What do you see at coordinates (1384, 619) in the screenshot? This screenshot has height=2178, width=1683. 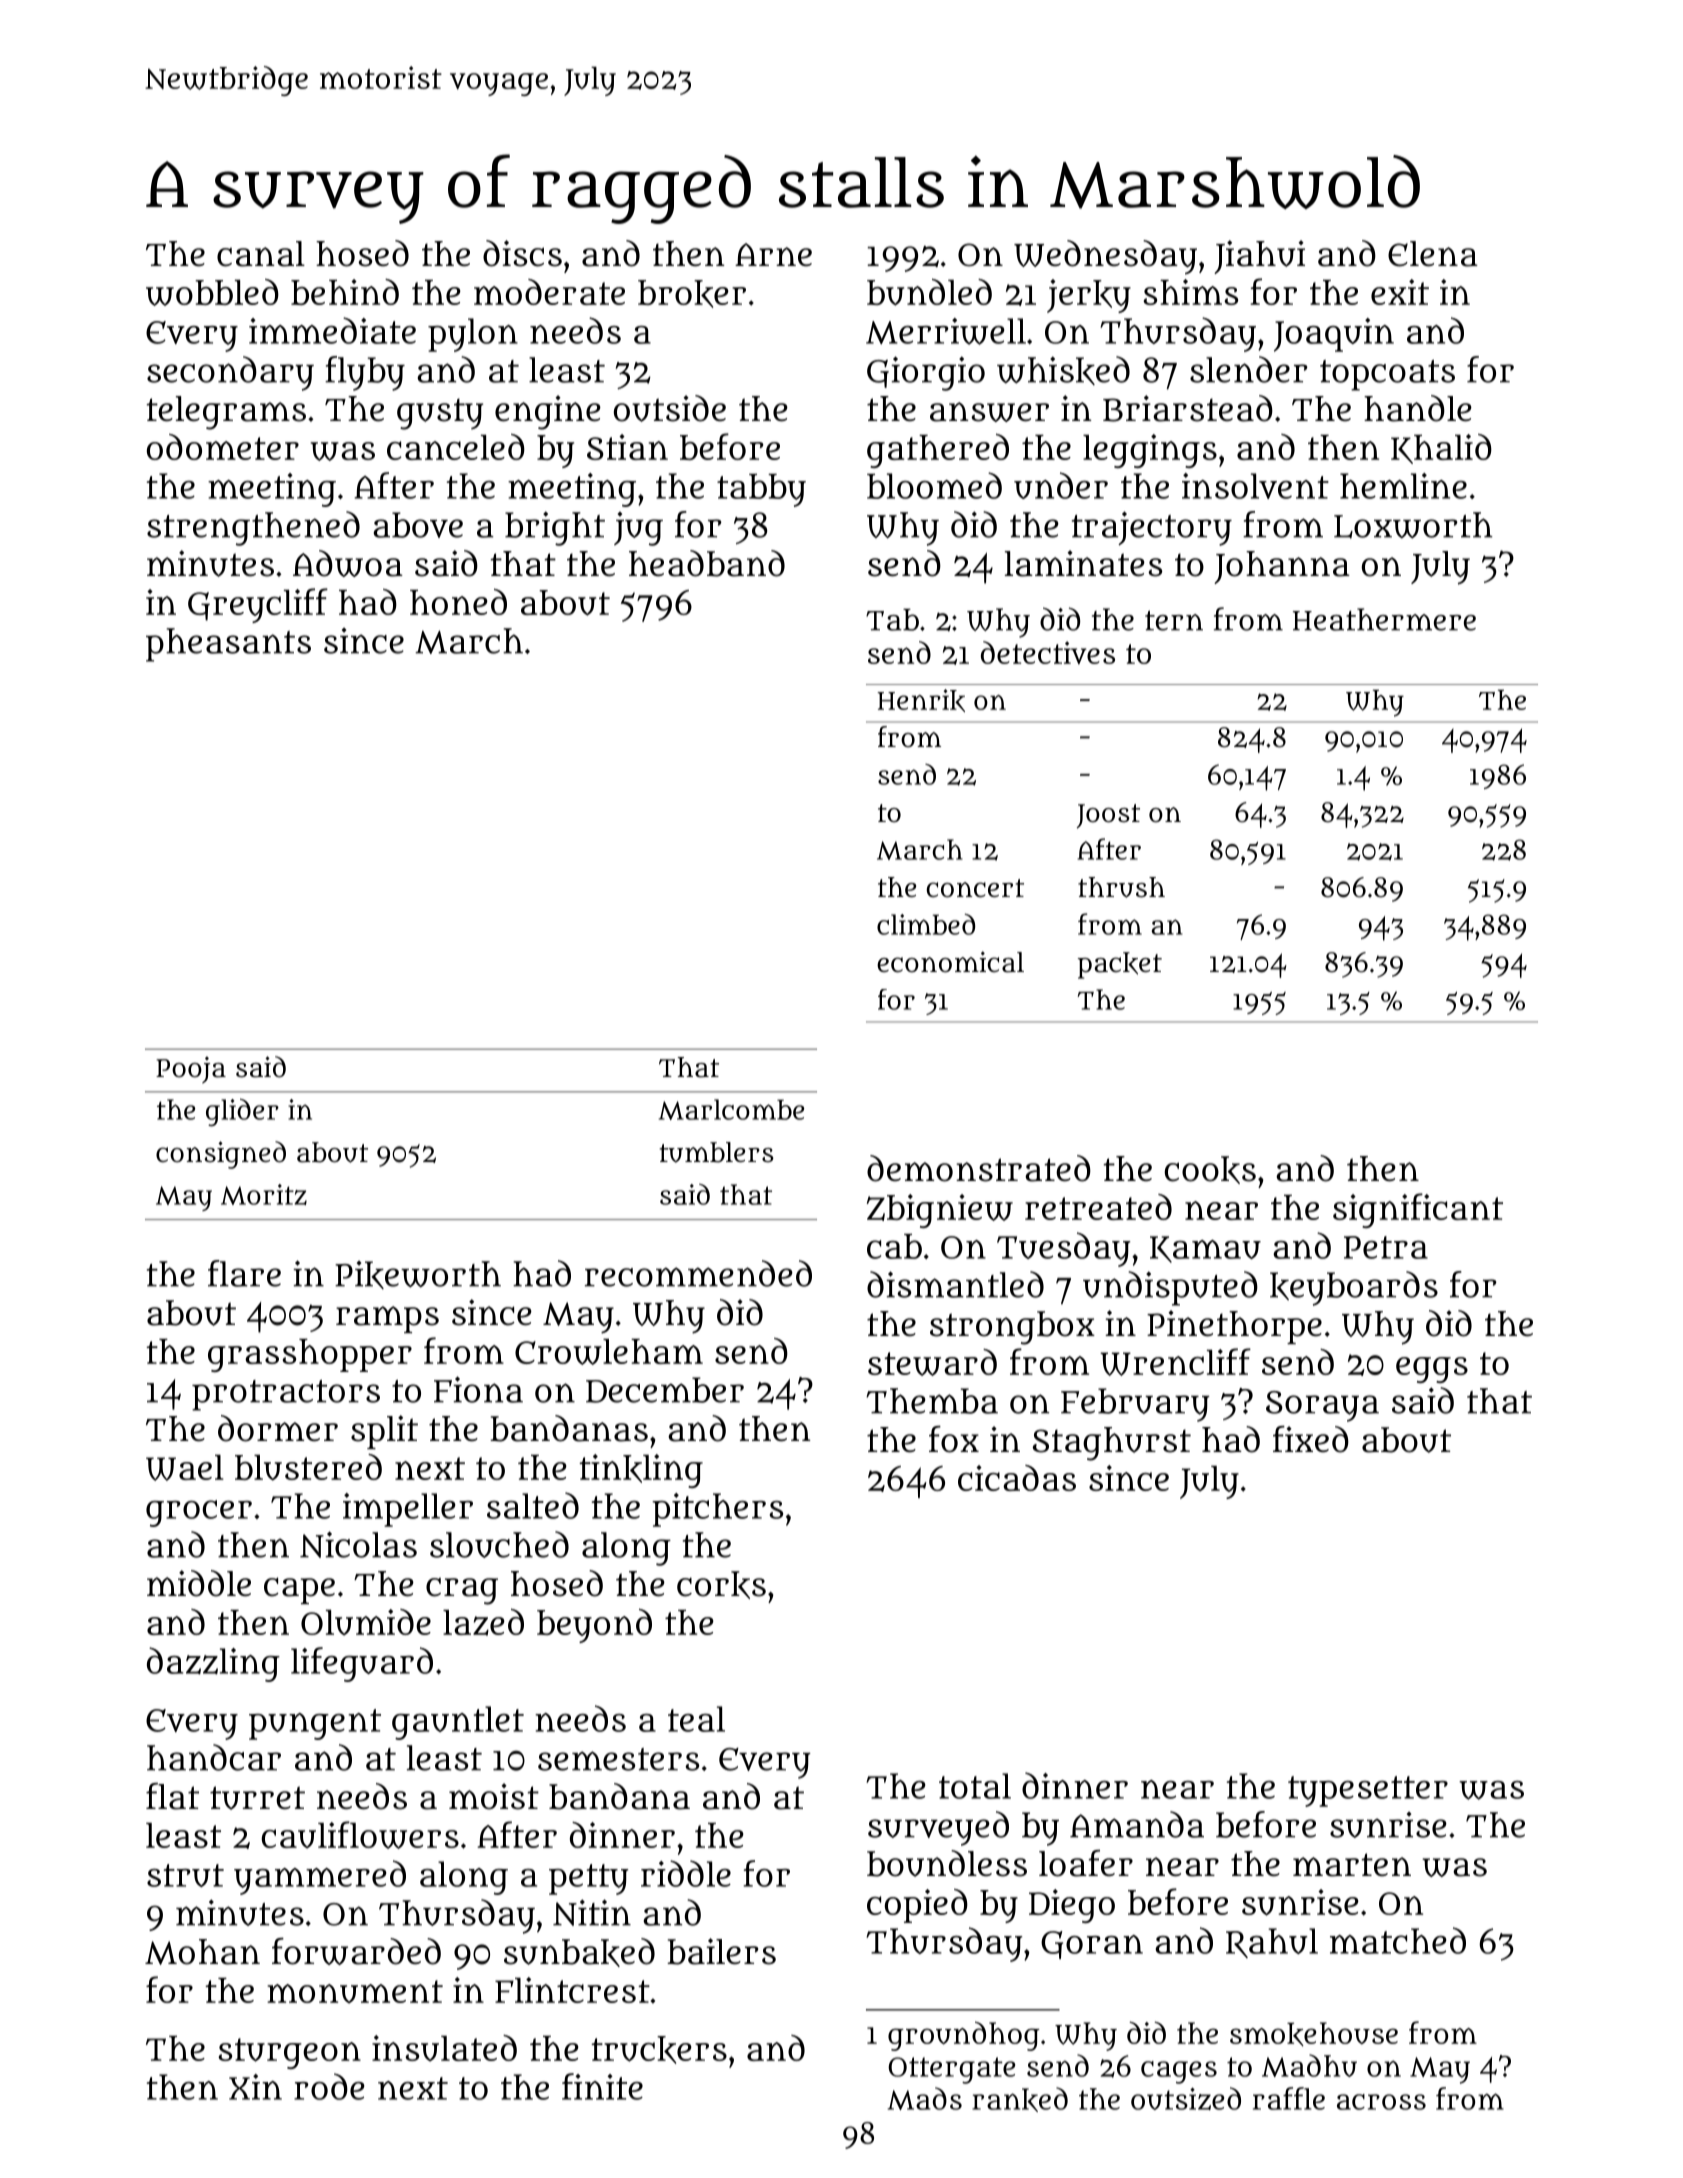 I see `Heathermere` at bounding box center [1384, 619].
